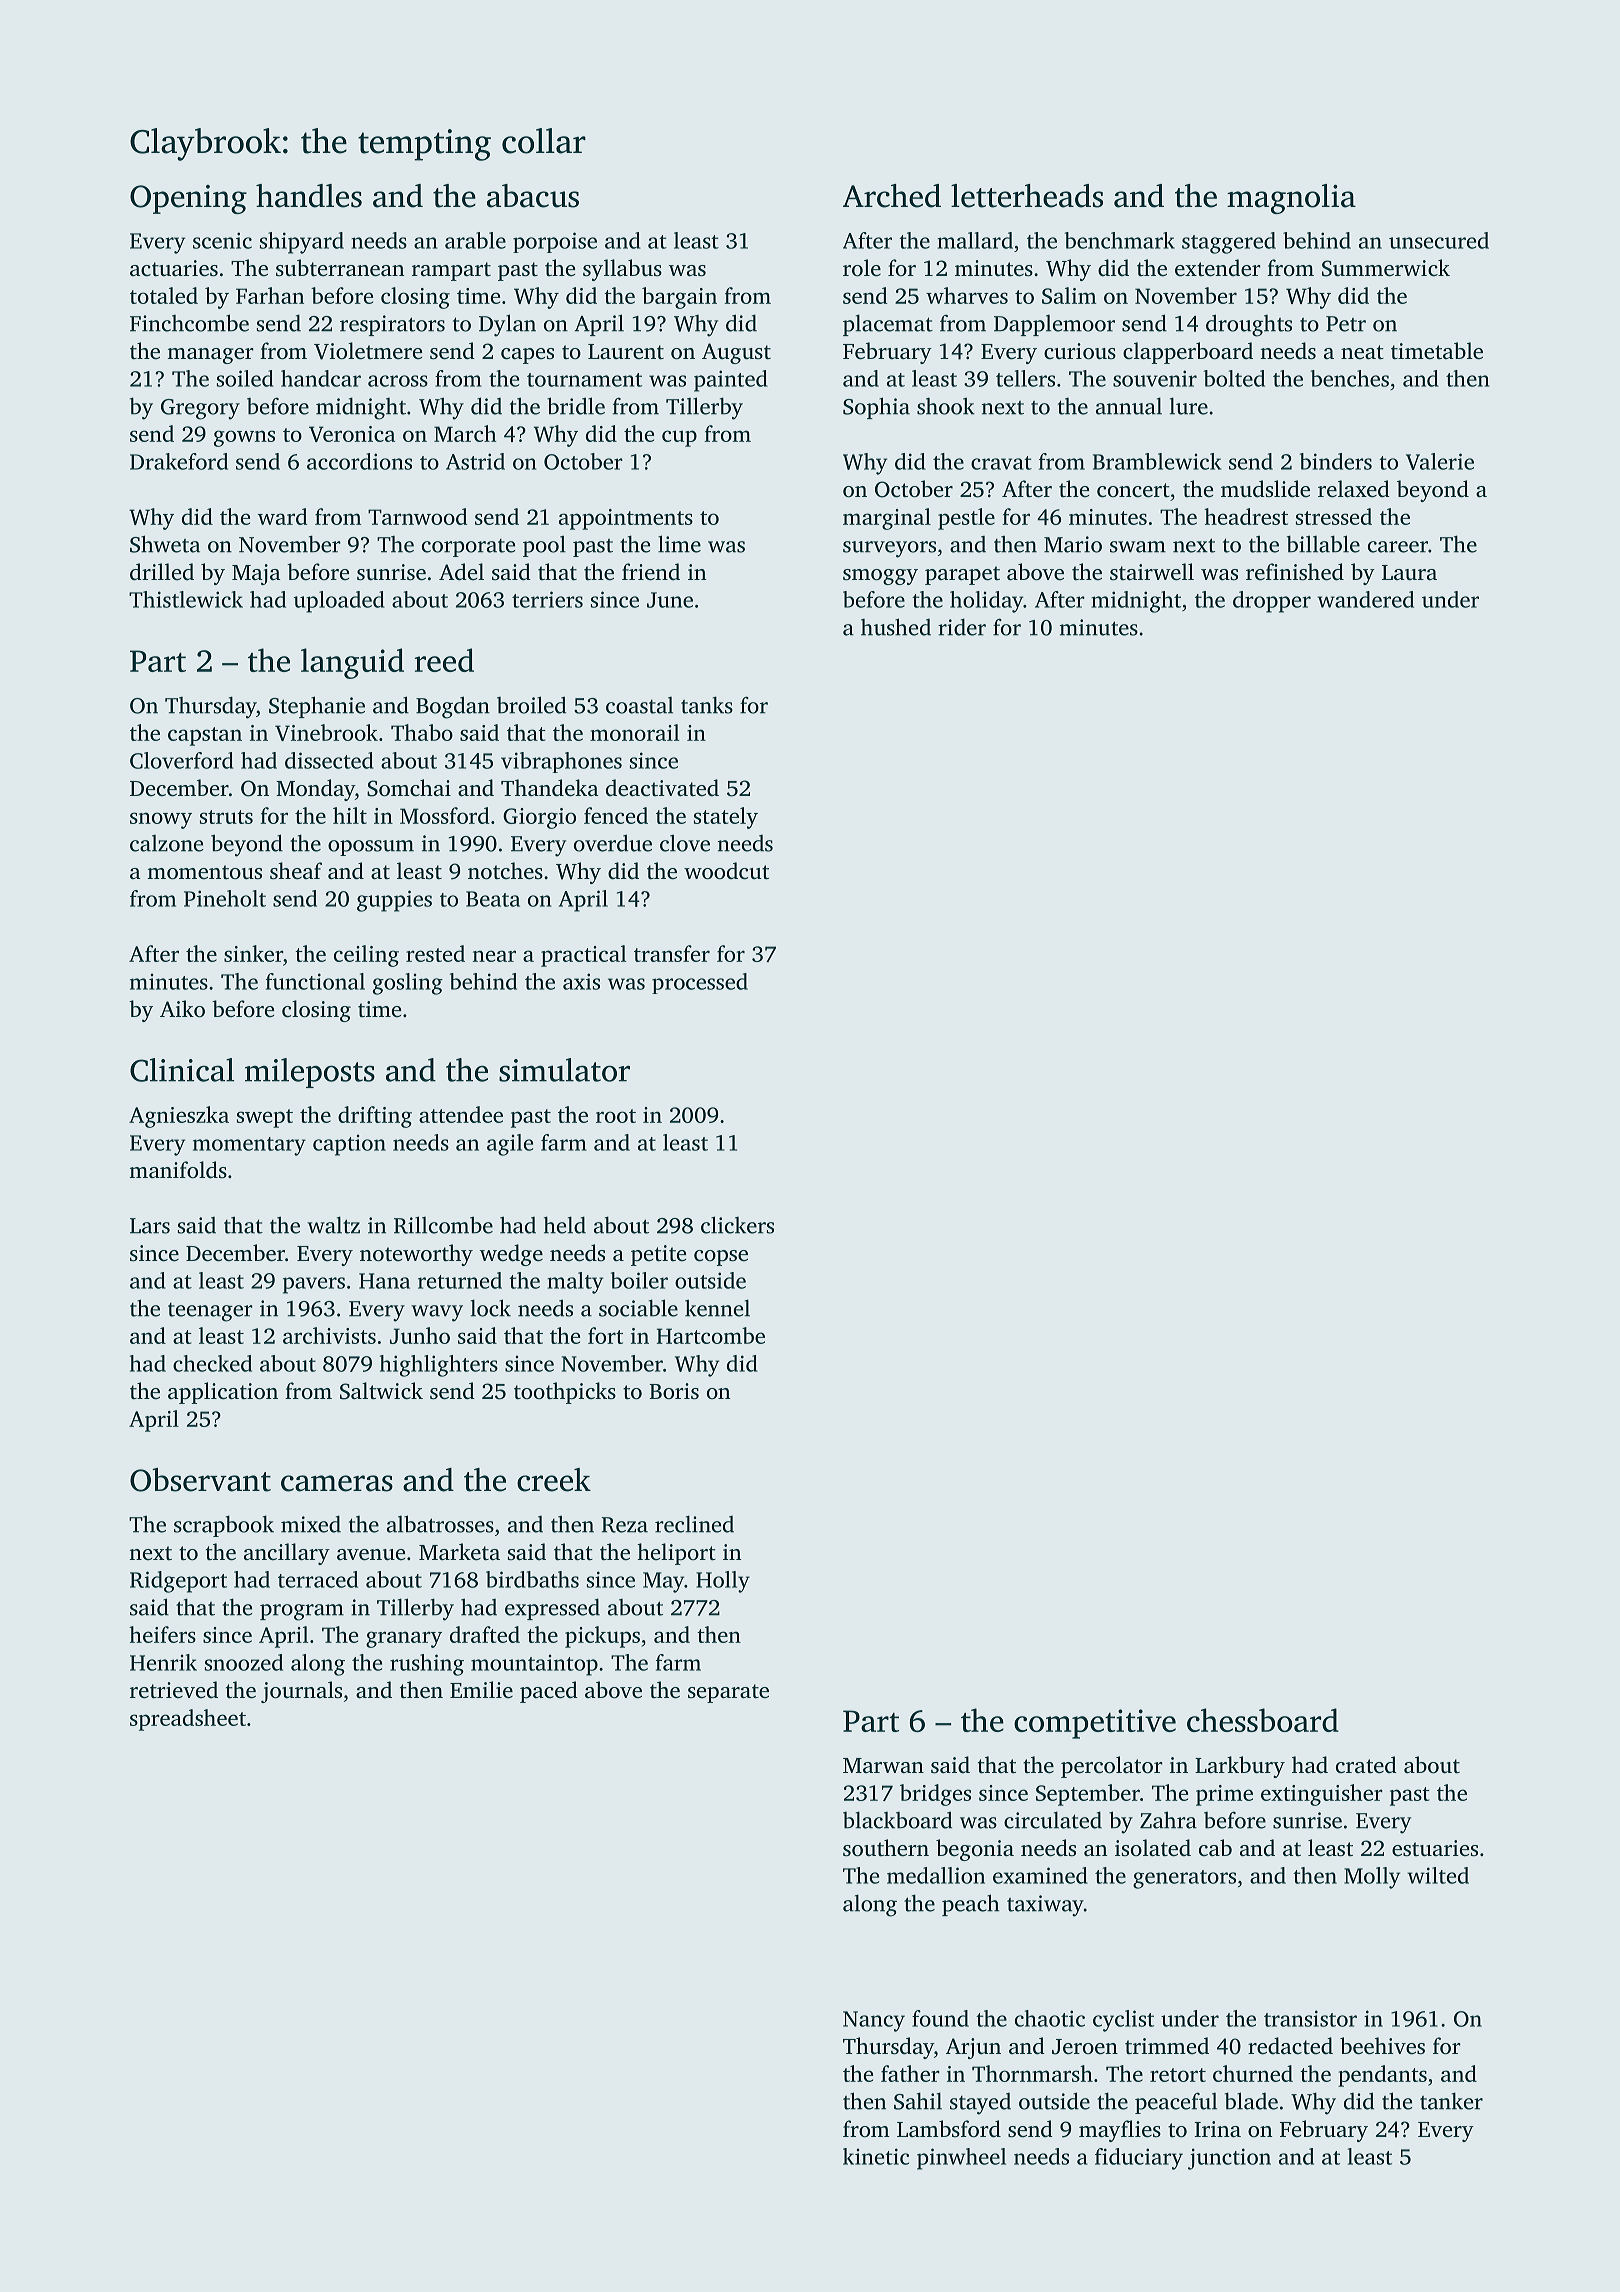 The width and height of the screenshot is (1620, 2292). Describe the element at coordinates (188, 1720) in the screenshot. I see `spreadsheet` at that location.
